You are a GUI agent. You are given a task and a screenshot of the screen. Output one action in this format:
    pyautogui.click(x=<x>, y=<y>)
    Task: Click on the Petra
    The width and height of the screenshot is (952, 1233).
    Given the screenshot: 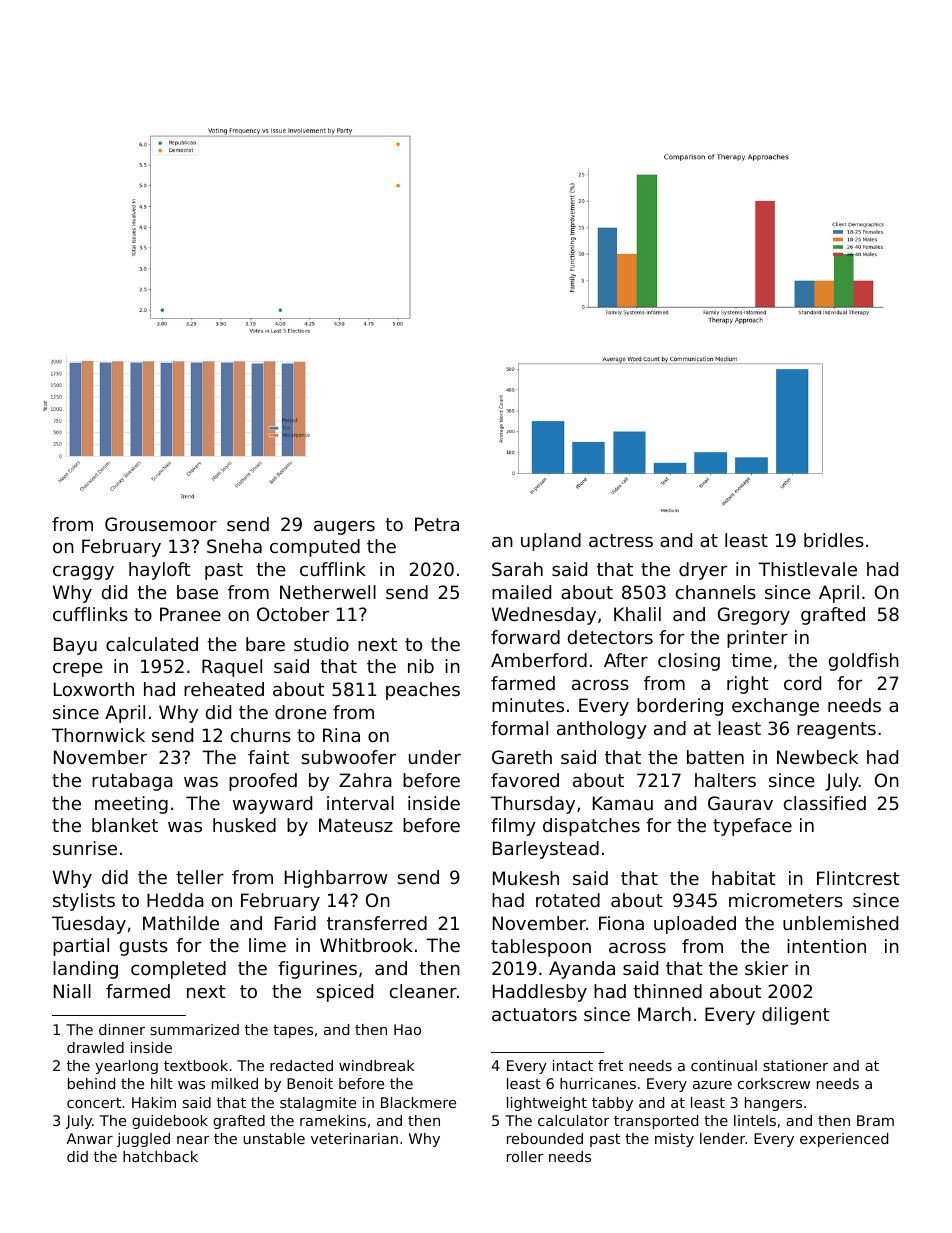 What is the action you would take?
    pyautogui.click(x=437, y=524)
